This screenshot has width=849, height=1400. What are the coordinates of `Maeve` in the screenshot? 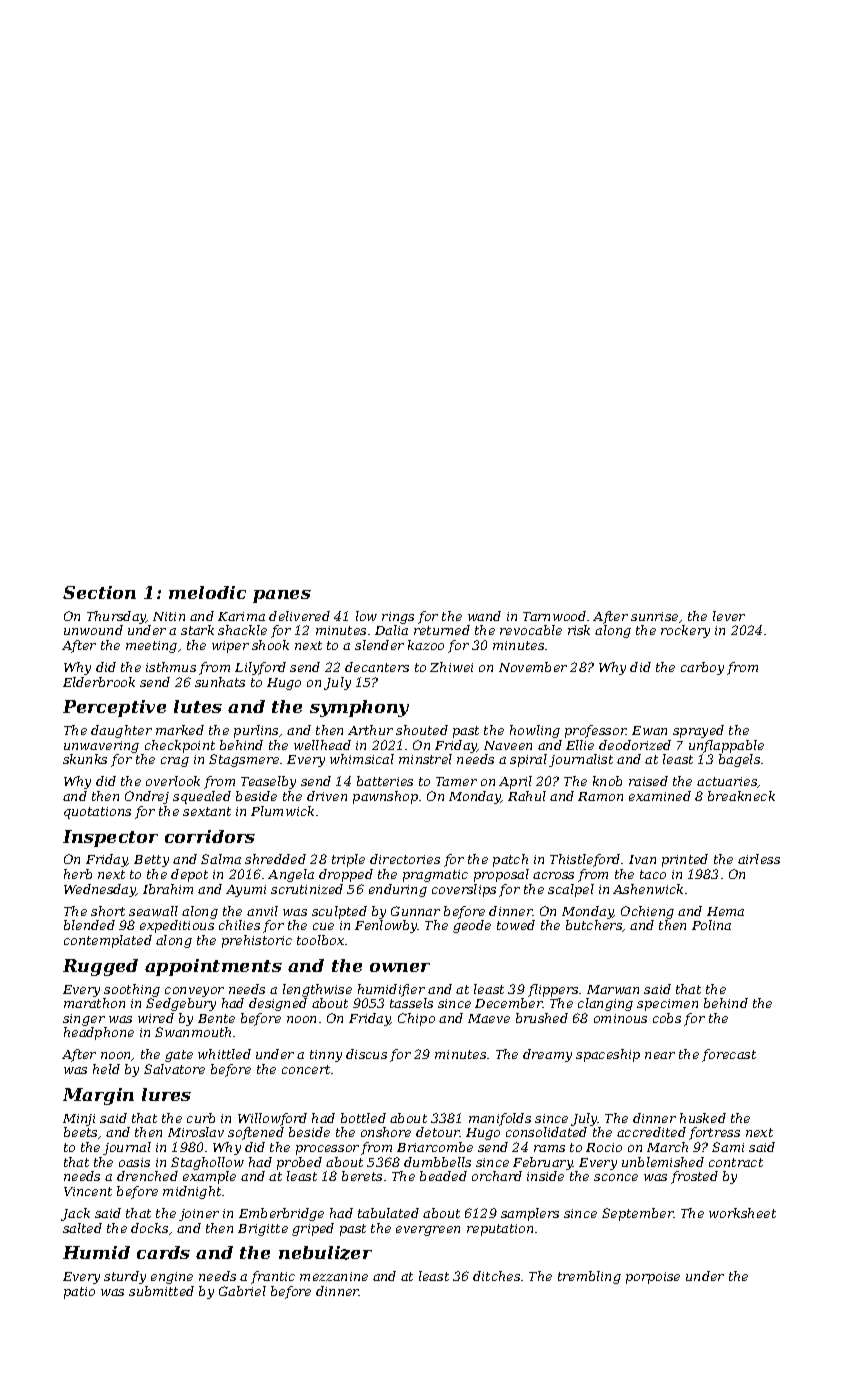 It's located at (489, 1018).
